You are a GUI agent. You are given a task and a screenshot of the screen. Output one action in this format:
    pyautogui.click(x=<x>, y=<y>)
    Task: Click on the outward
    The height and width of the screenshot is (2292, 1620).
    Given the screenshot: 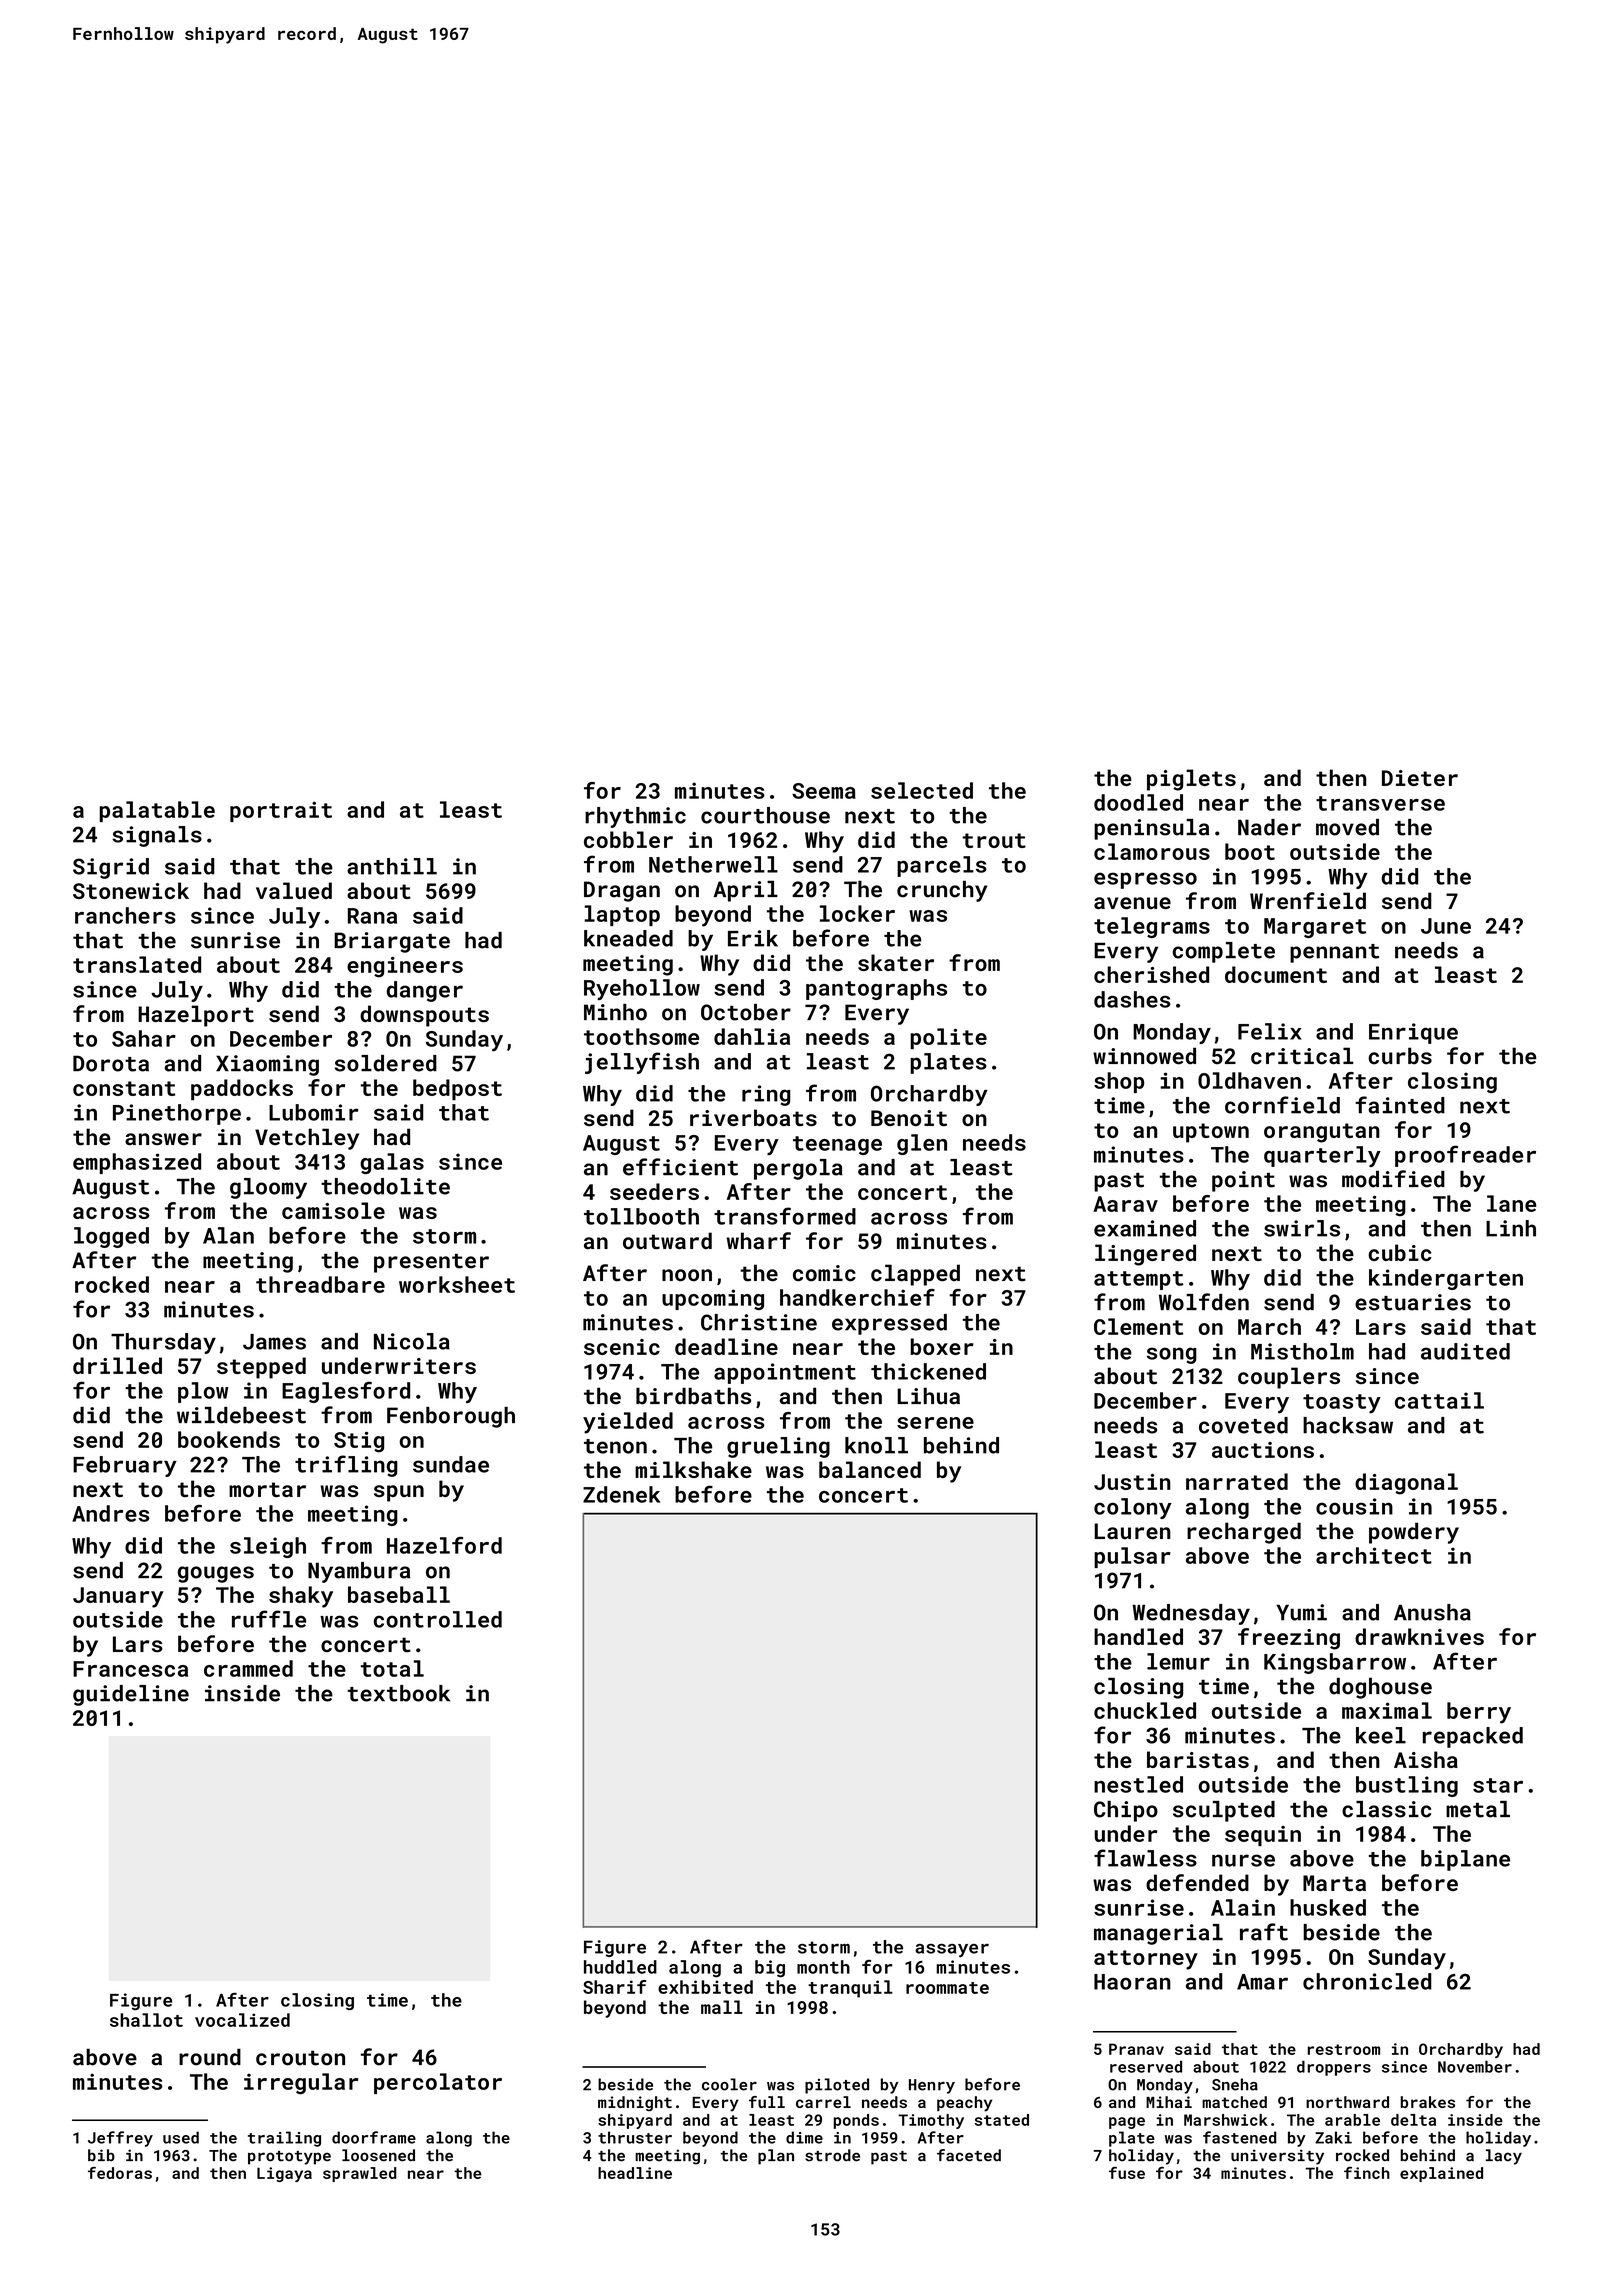 What is the action you would take?
    pyautogui.click(x=667, y=1241)
